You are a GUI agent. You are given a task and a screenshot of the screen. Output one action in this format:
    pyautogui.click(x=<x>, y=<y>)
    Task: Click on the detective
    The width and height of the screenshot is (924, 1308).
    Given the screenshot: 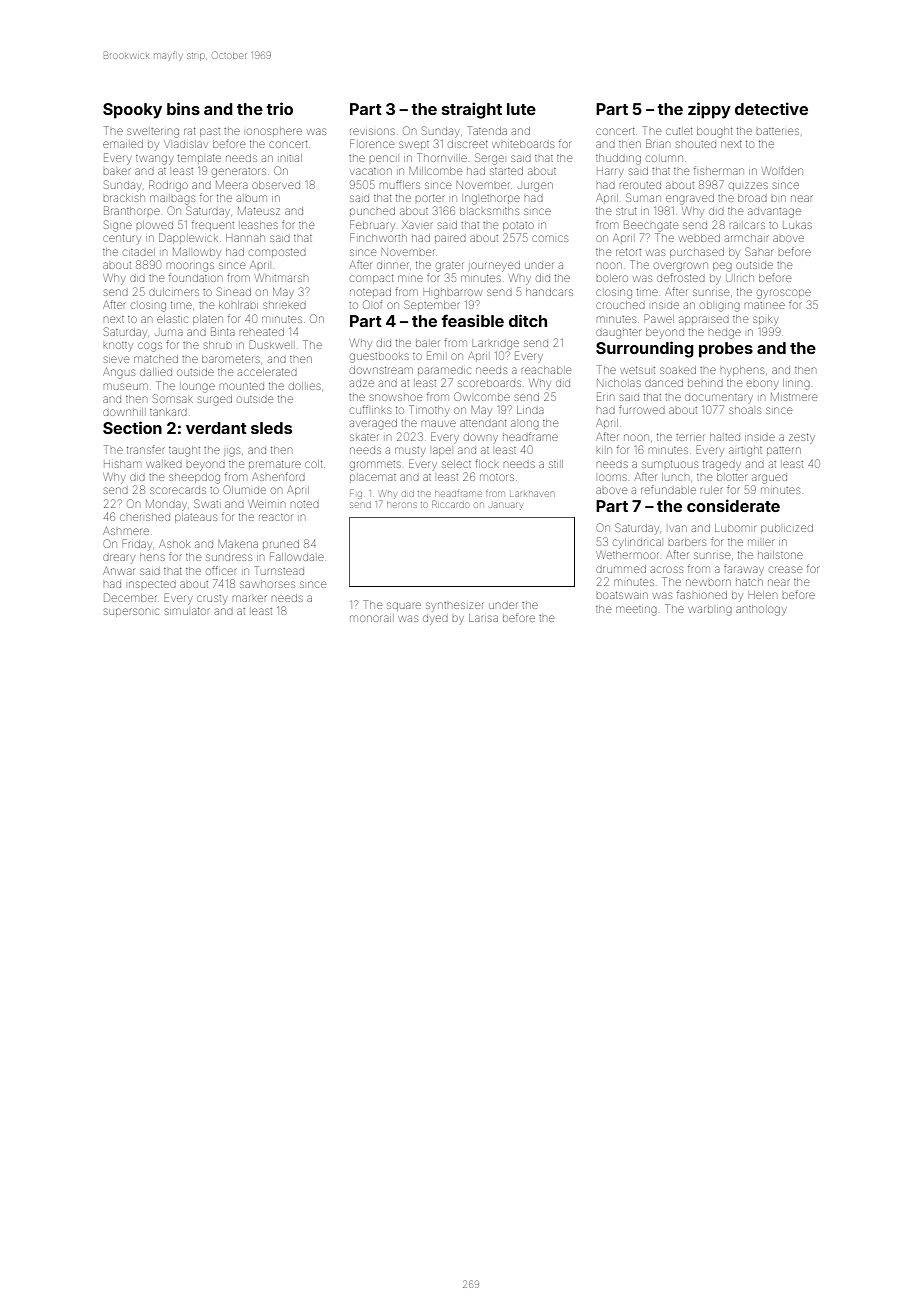 What is the action you would take?
    pyautogui.click(x=771, y=108)
